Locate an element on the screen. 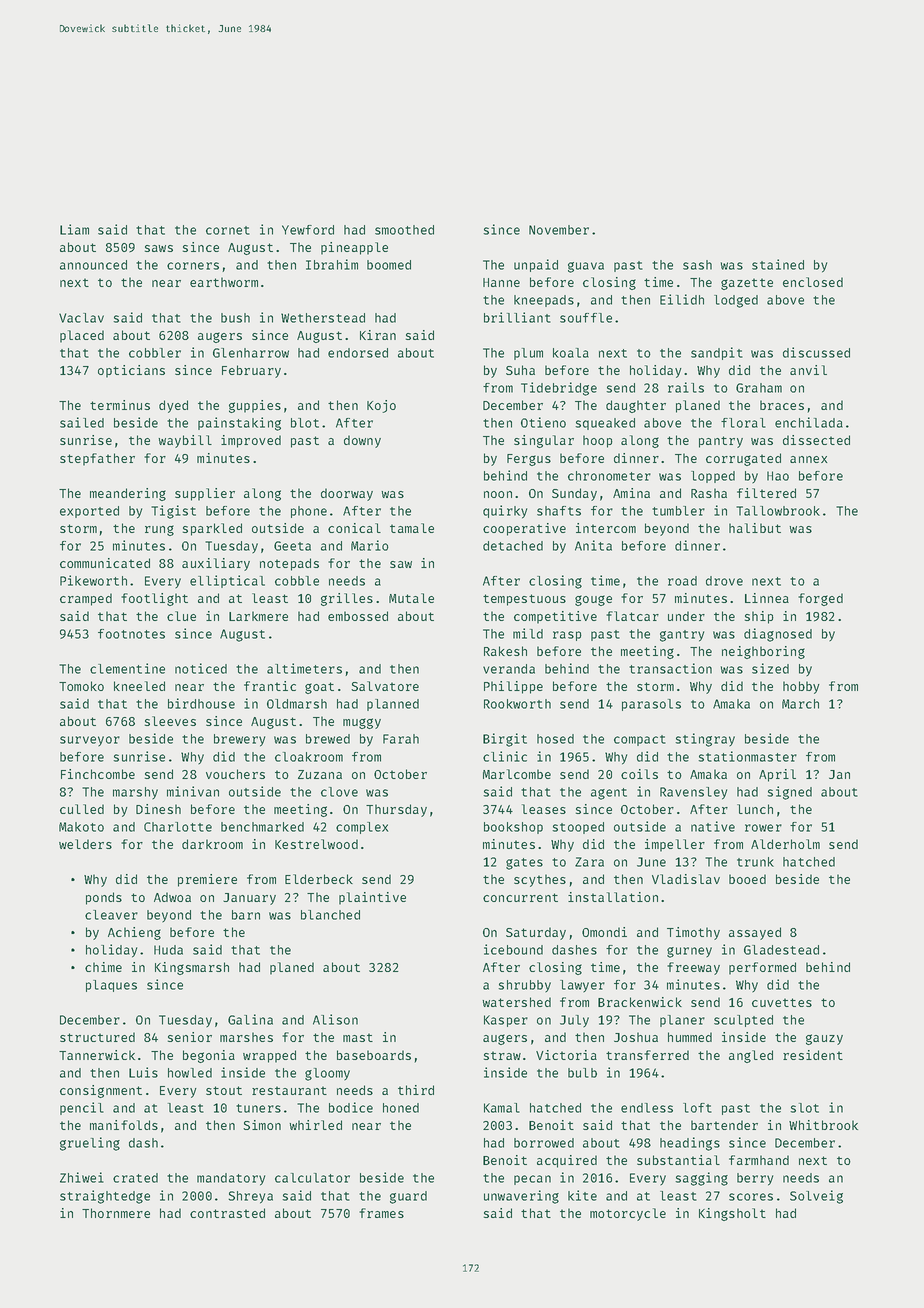 The height and width of the screenshot is (1308, 924). lopped is located at coordinates (713, 477).
